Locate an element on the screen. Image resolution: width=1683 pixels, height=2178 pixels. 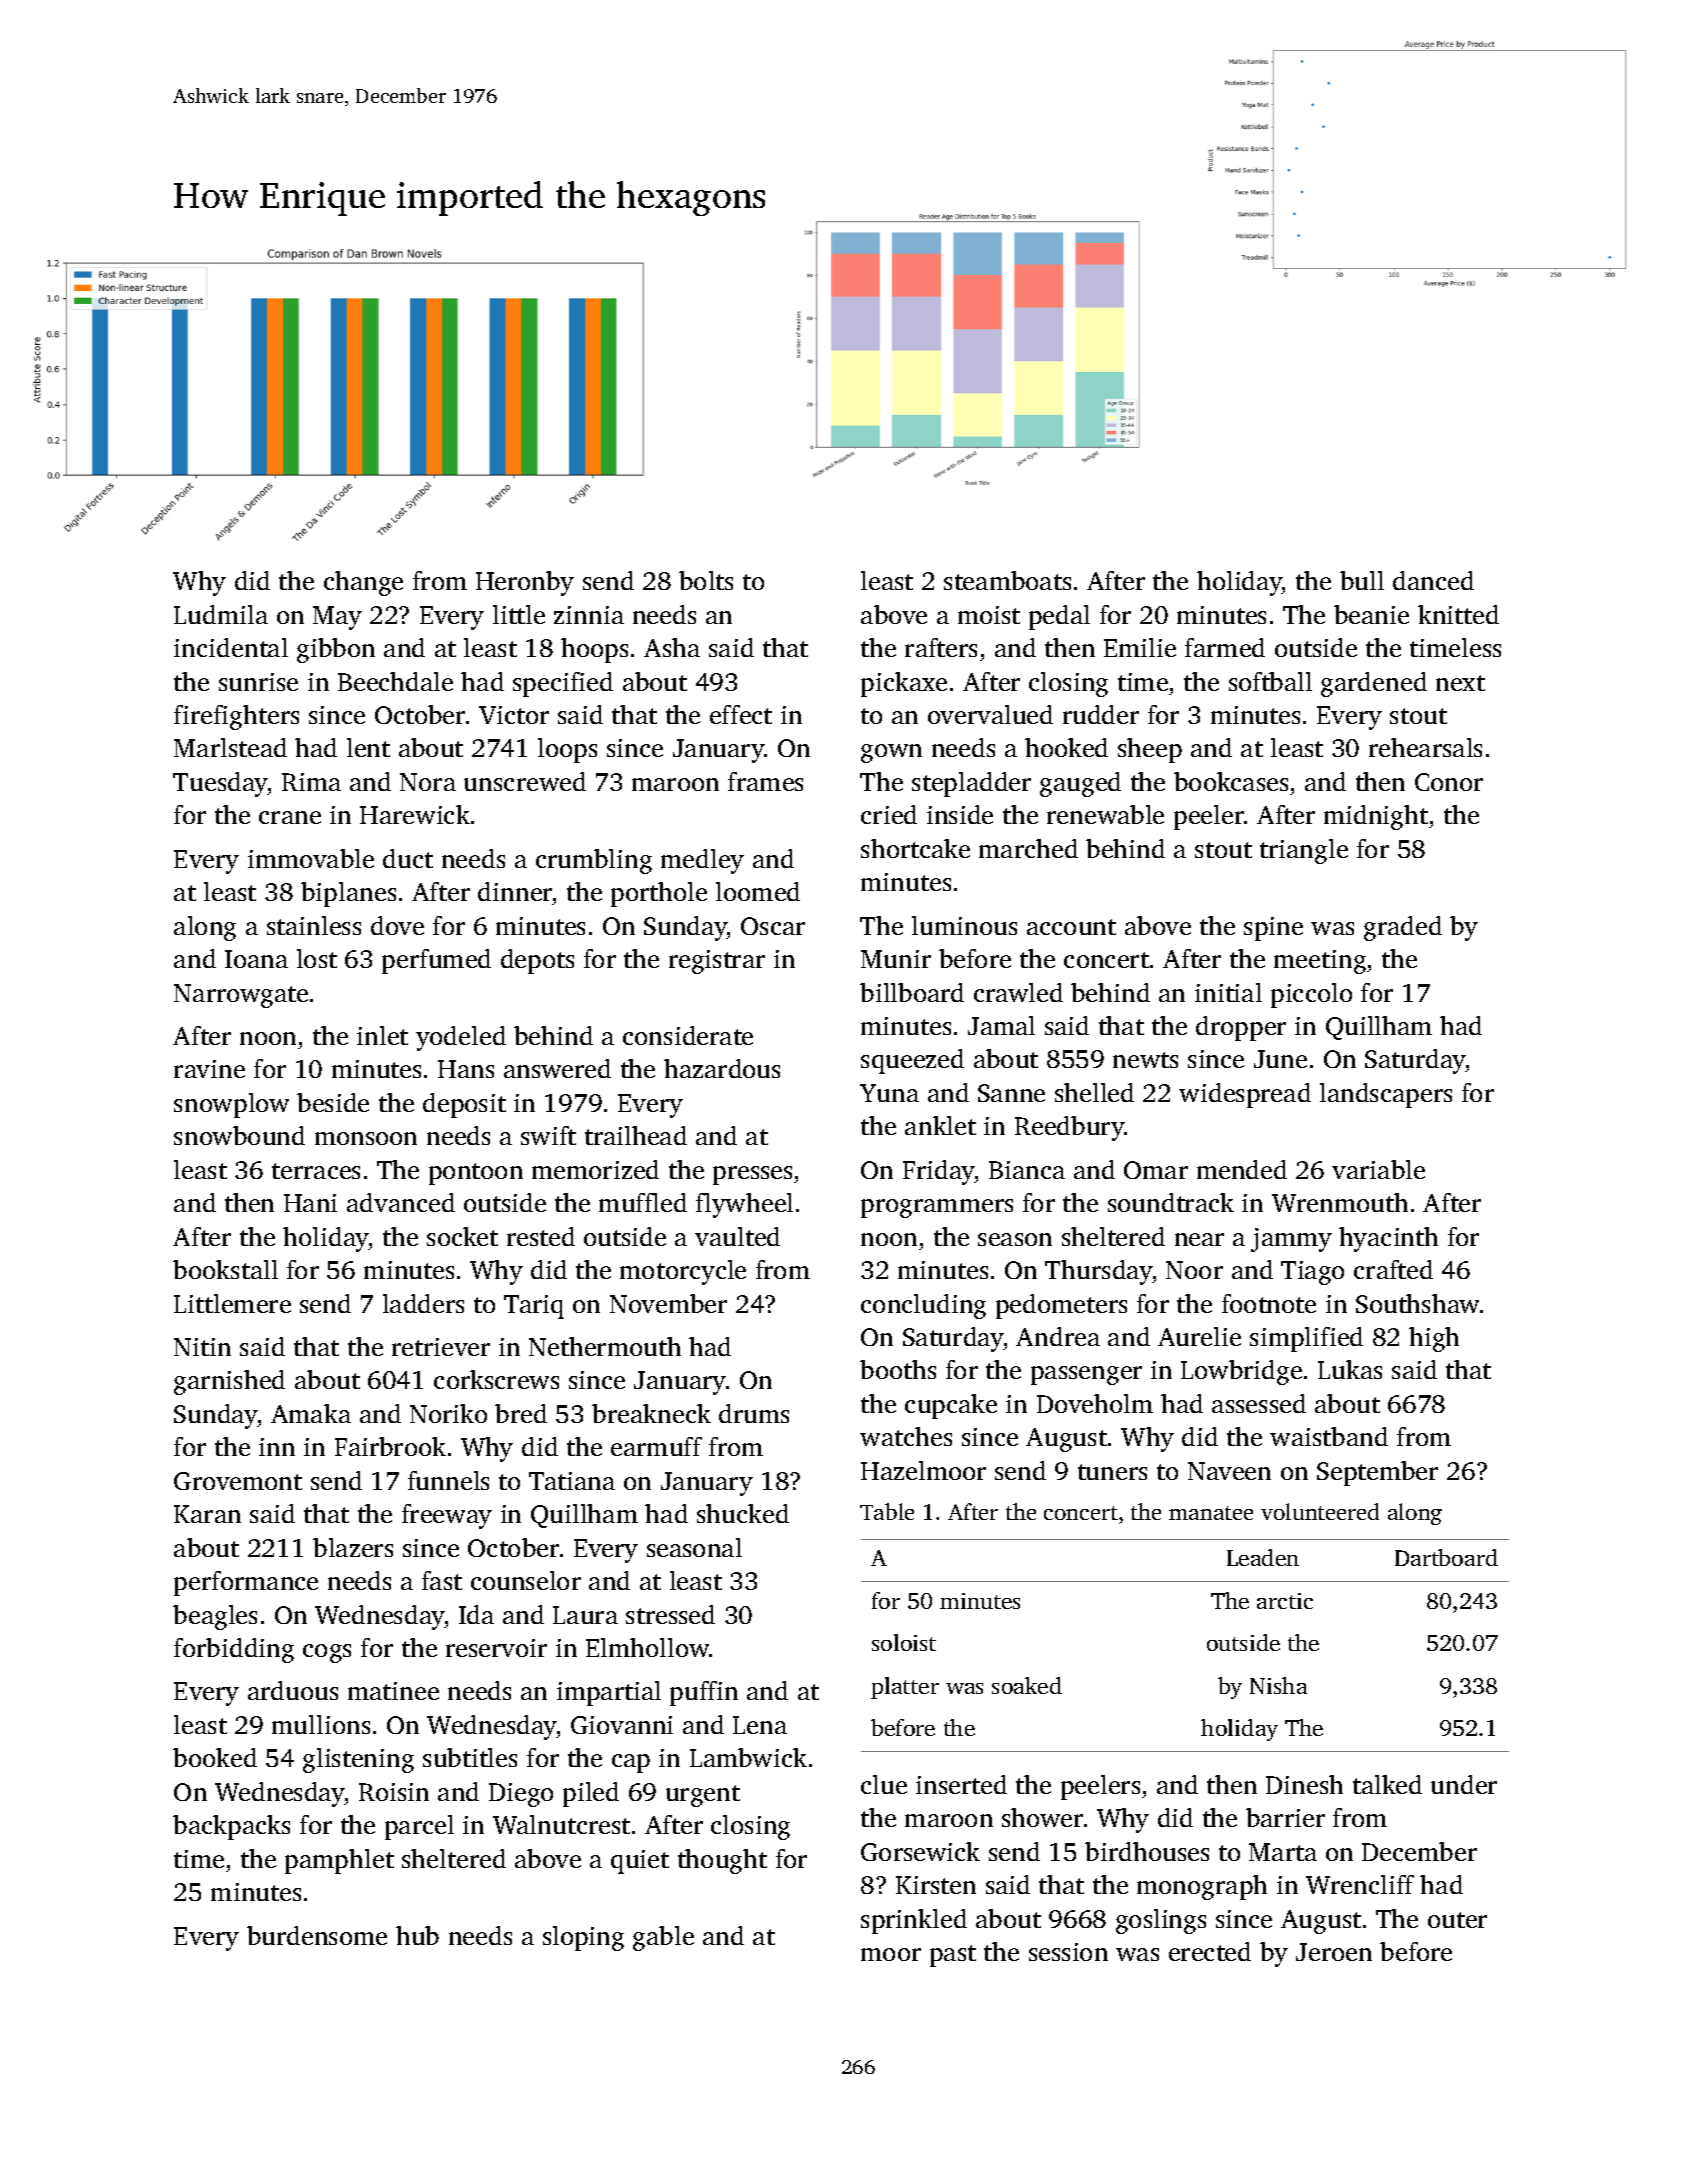
medley is located at coordinates (702, 861).
